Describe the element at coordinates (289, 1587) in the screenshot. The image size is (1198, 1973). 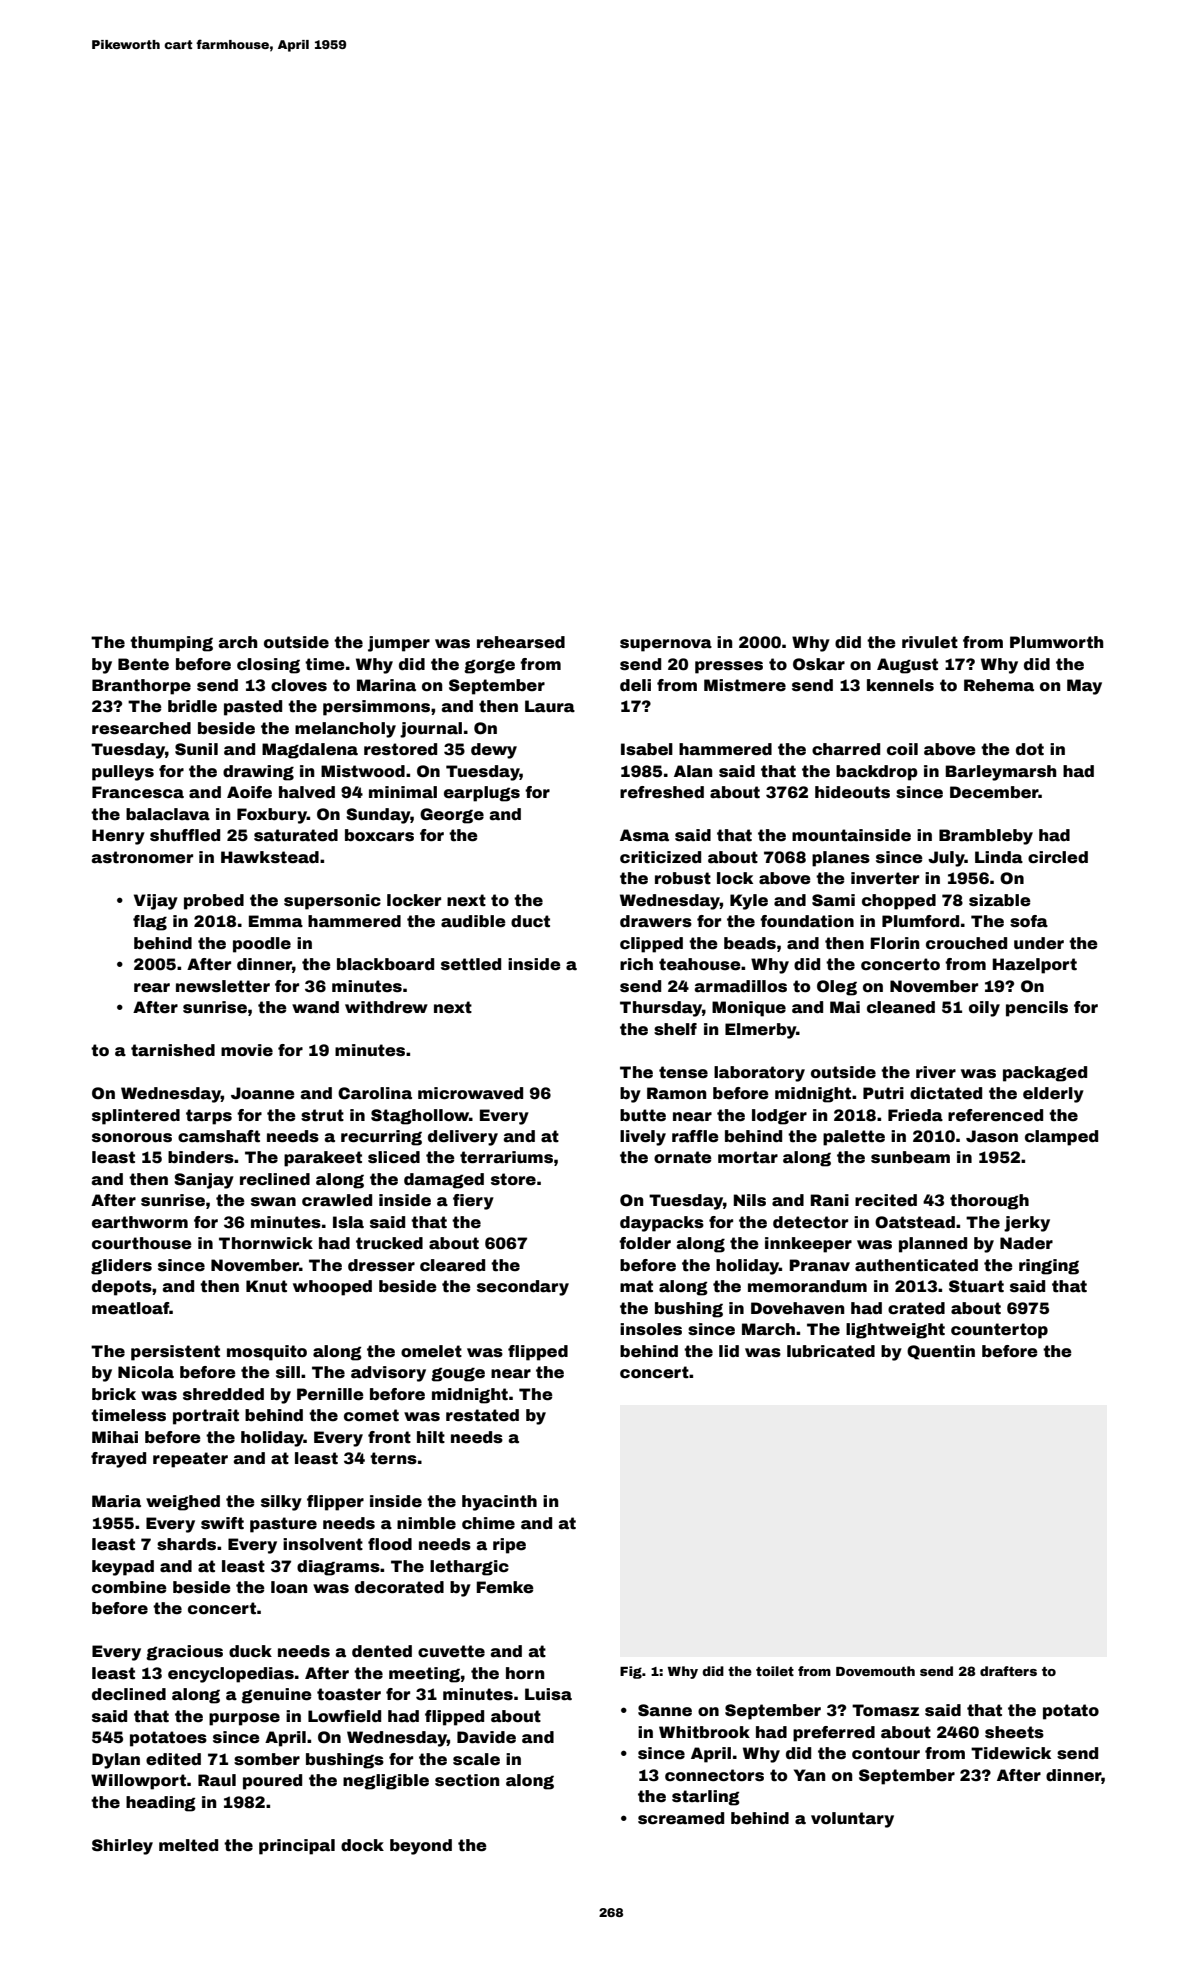
I see `loan` at that location.
